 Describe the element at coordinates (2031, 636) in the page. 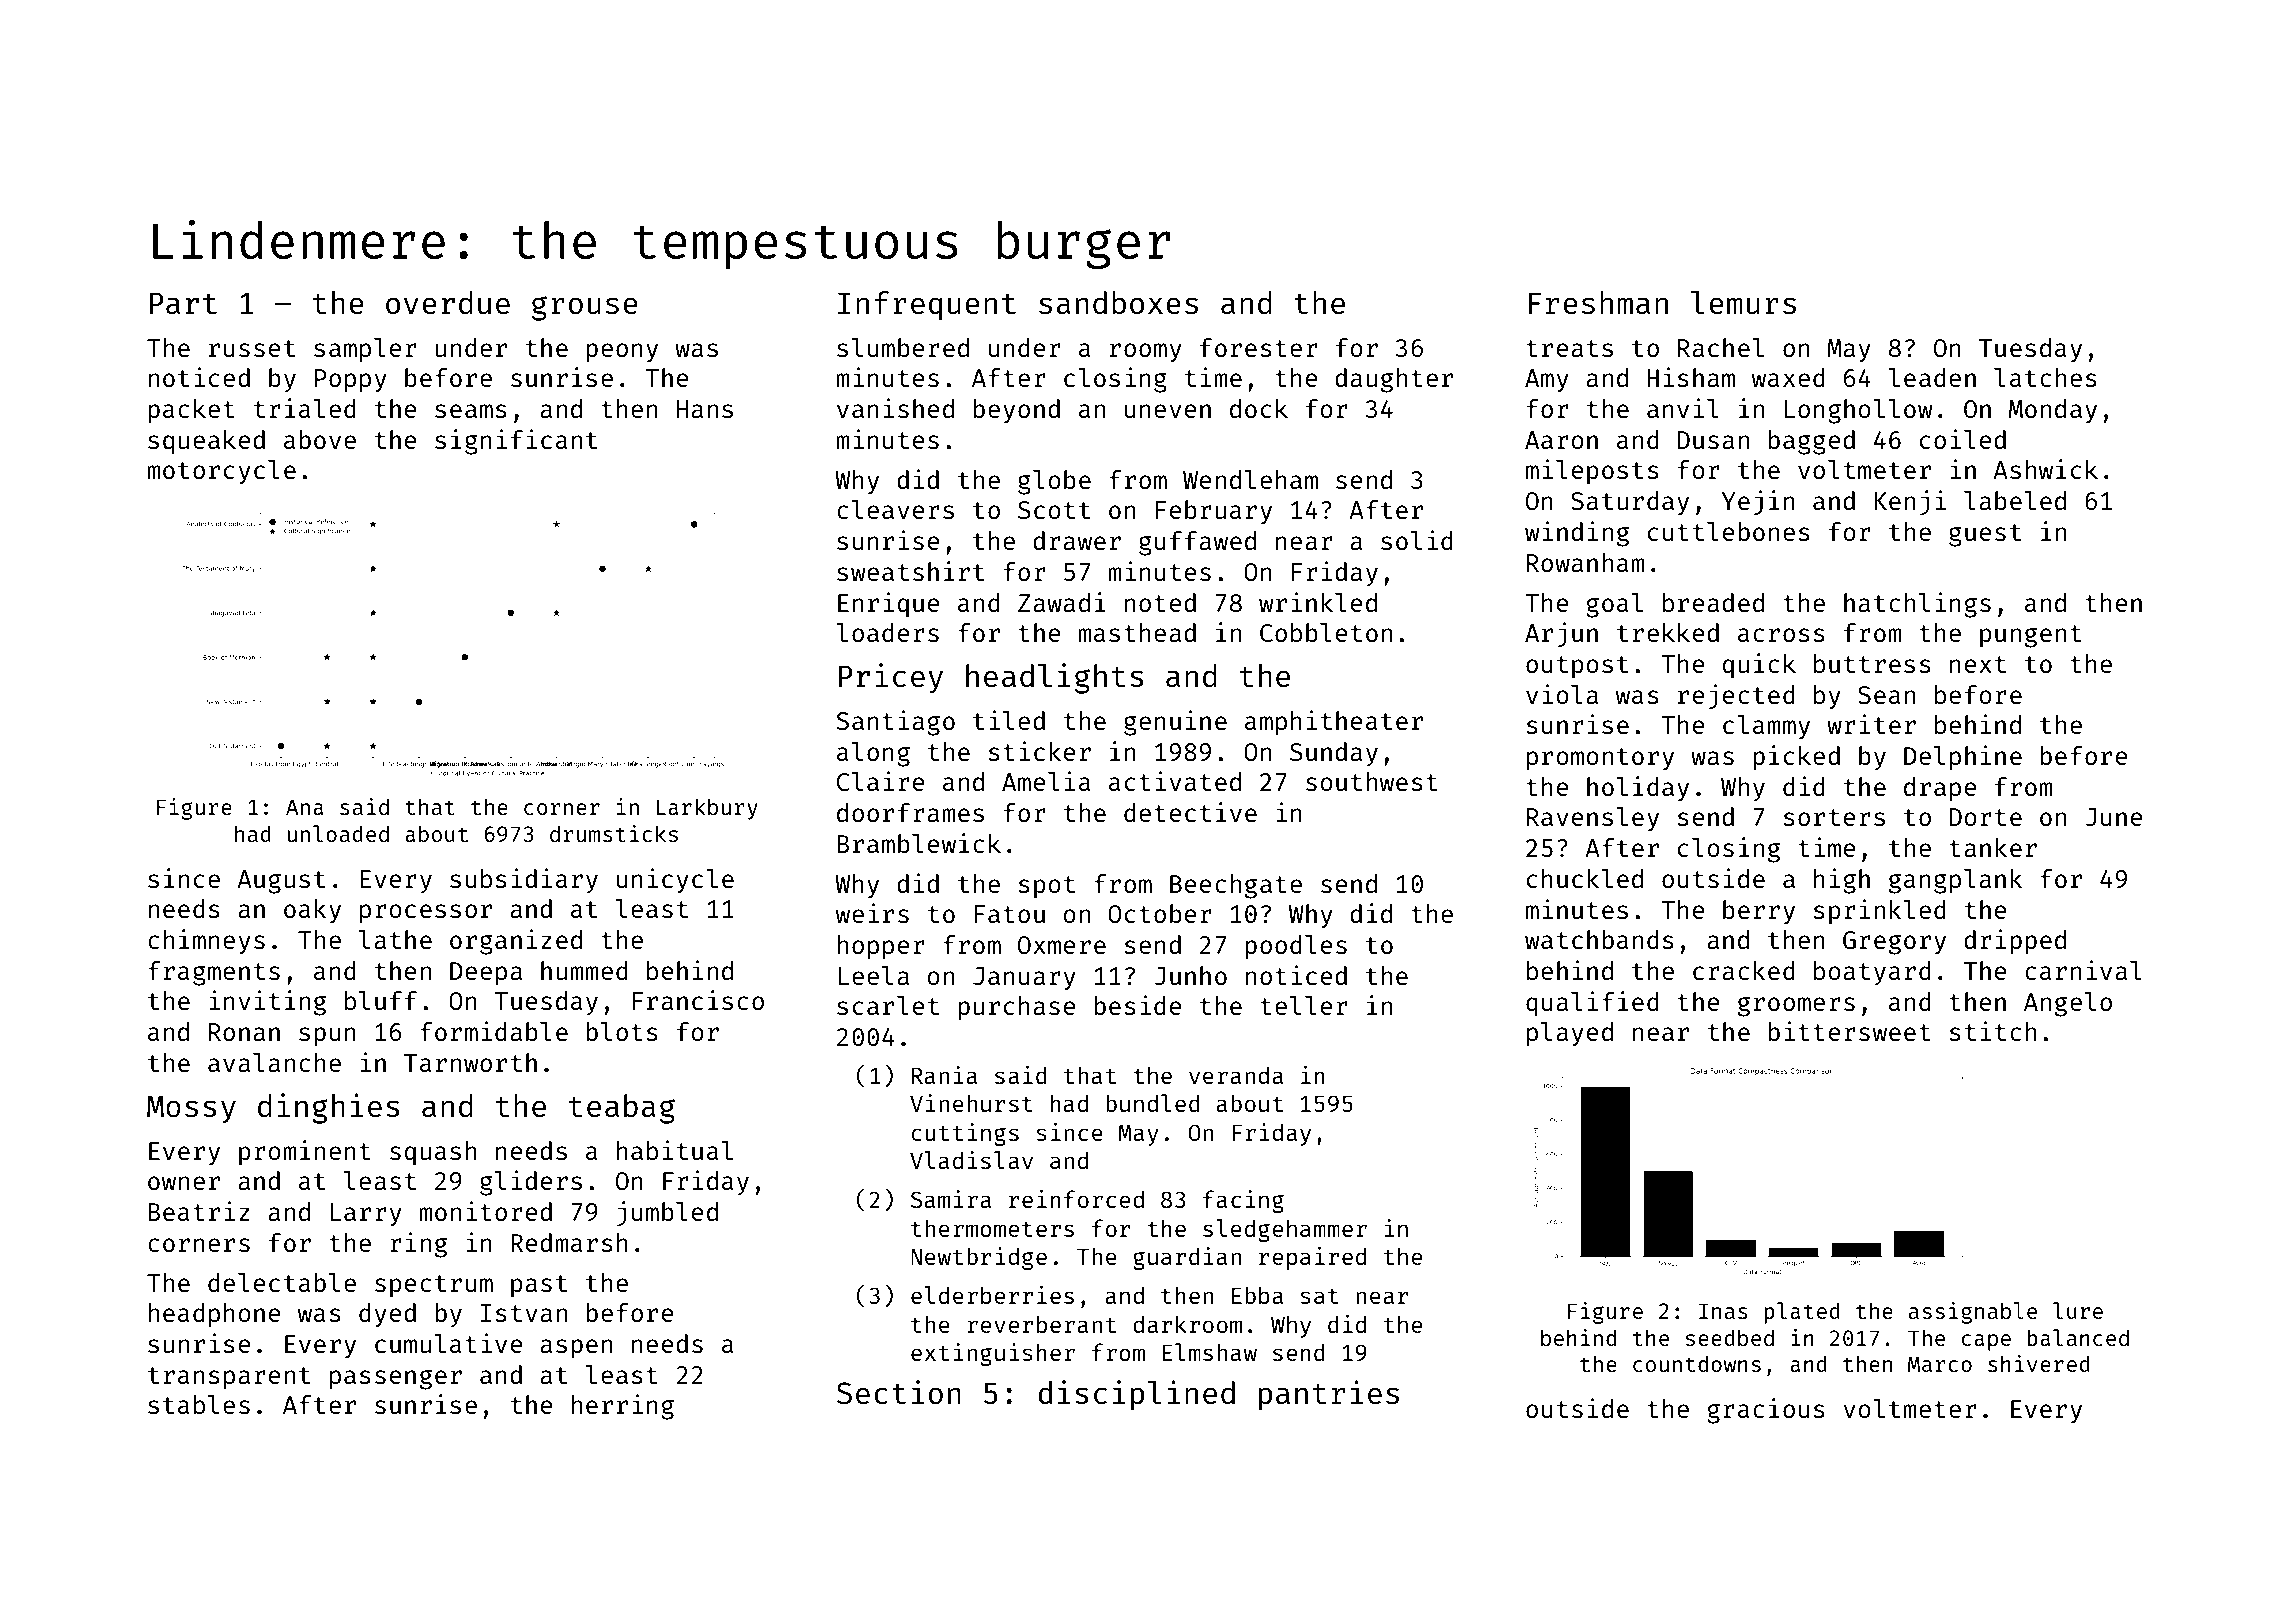

I see `pungent` at that location.
